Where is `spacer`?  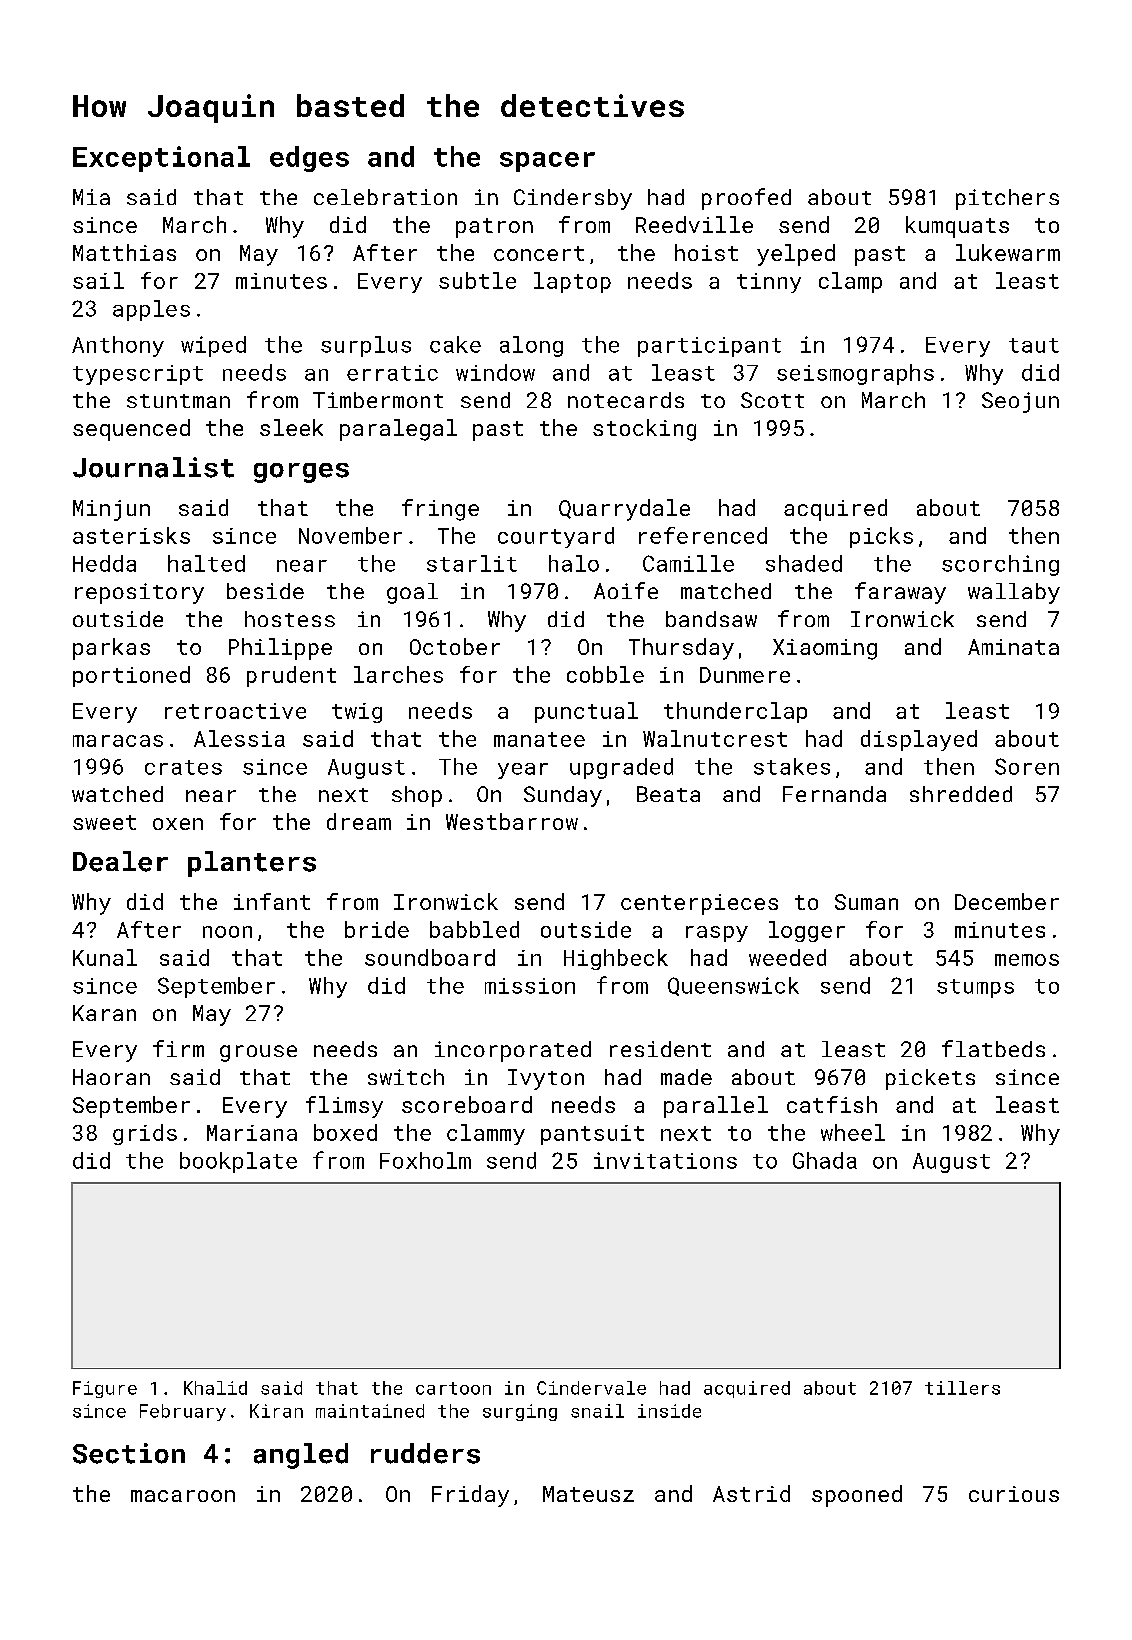 spacer is located at coordinates (547, 162).
